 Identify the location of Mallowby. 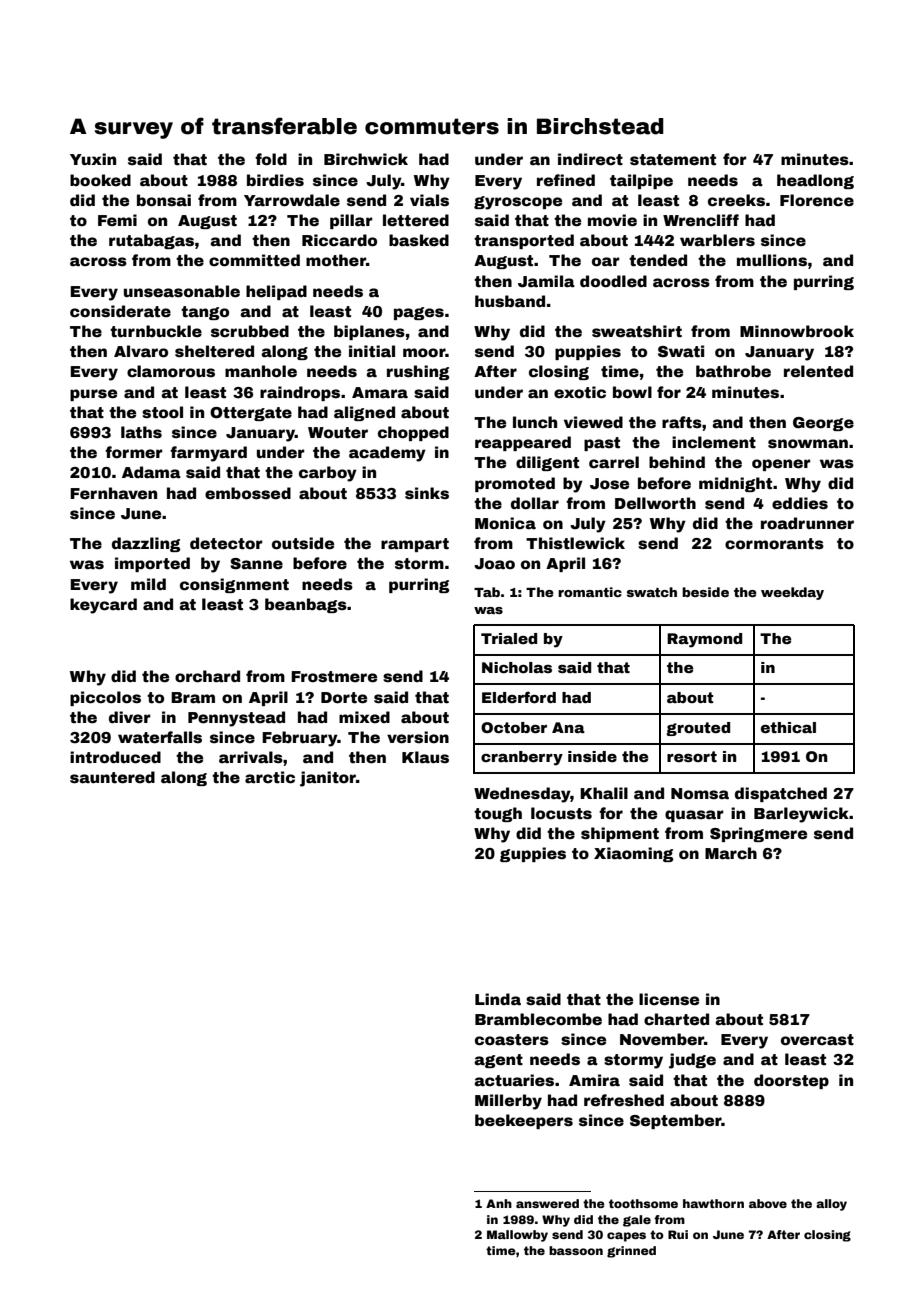
(517, 1236).
